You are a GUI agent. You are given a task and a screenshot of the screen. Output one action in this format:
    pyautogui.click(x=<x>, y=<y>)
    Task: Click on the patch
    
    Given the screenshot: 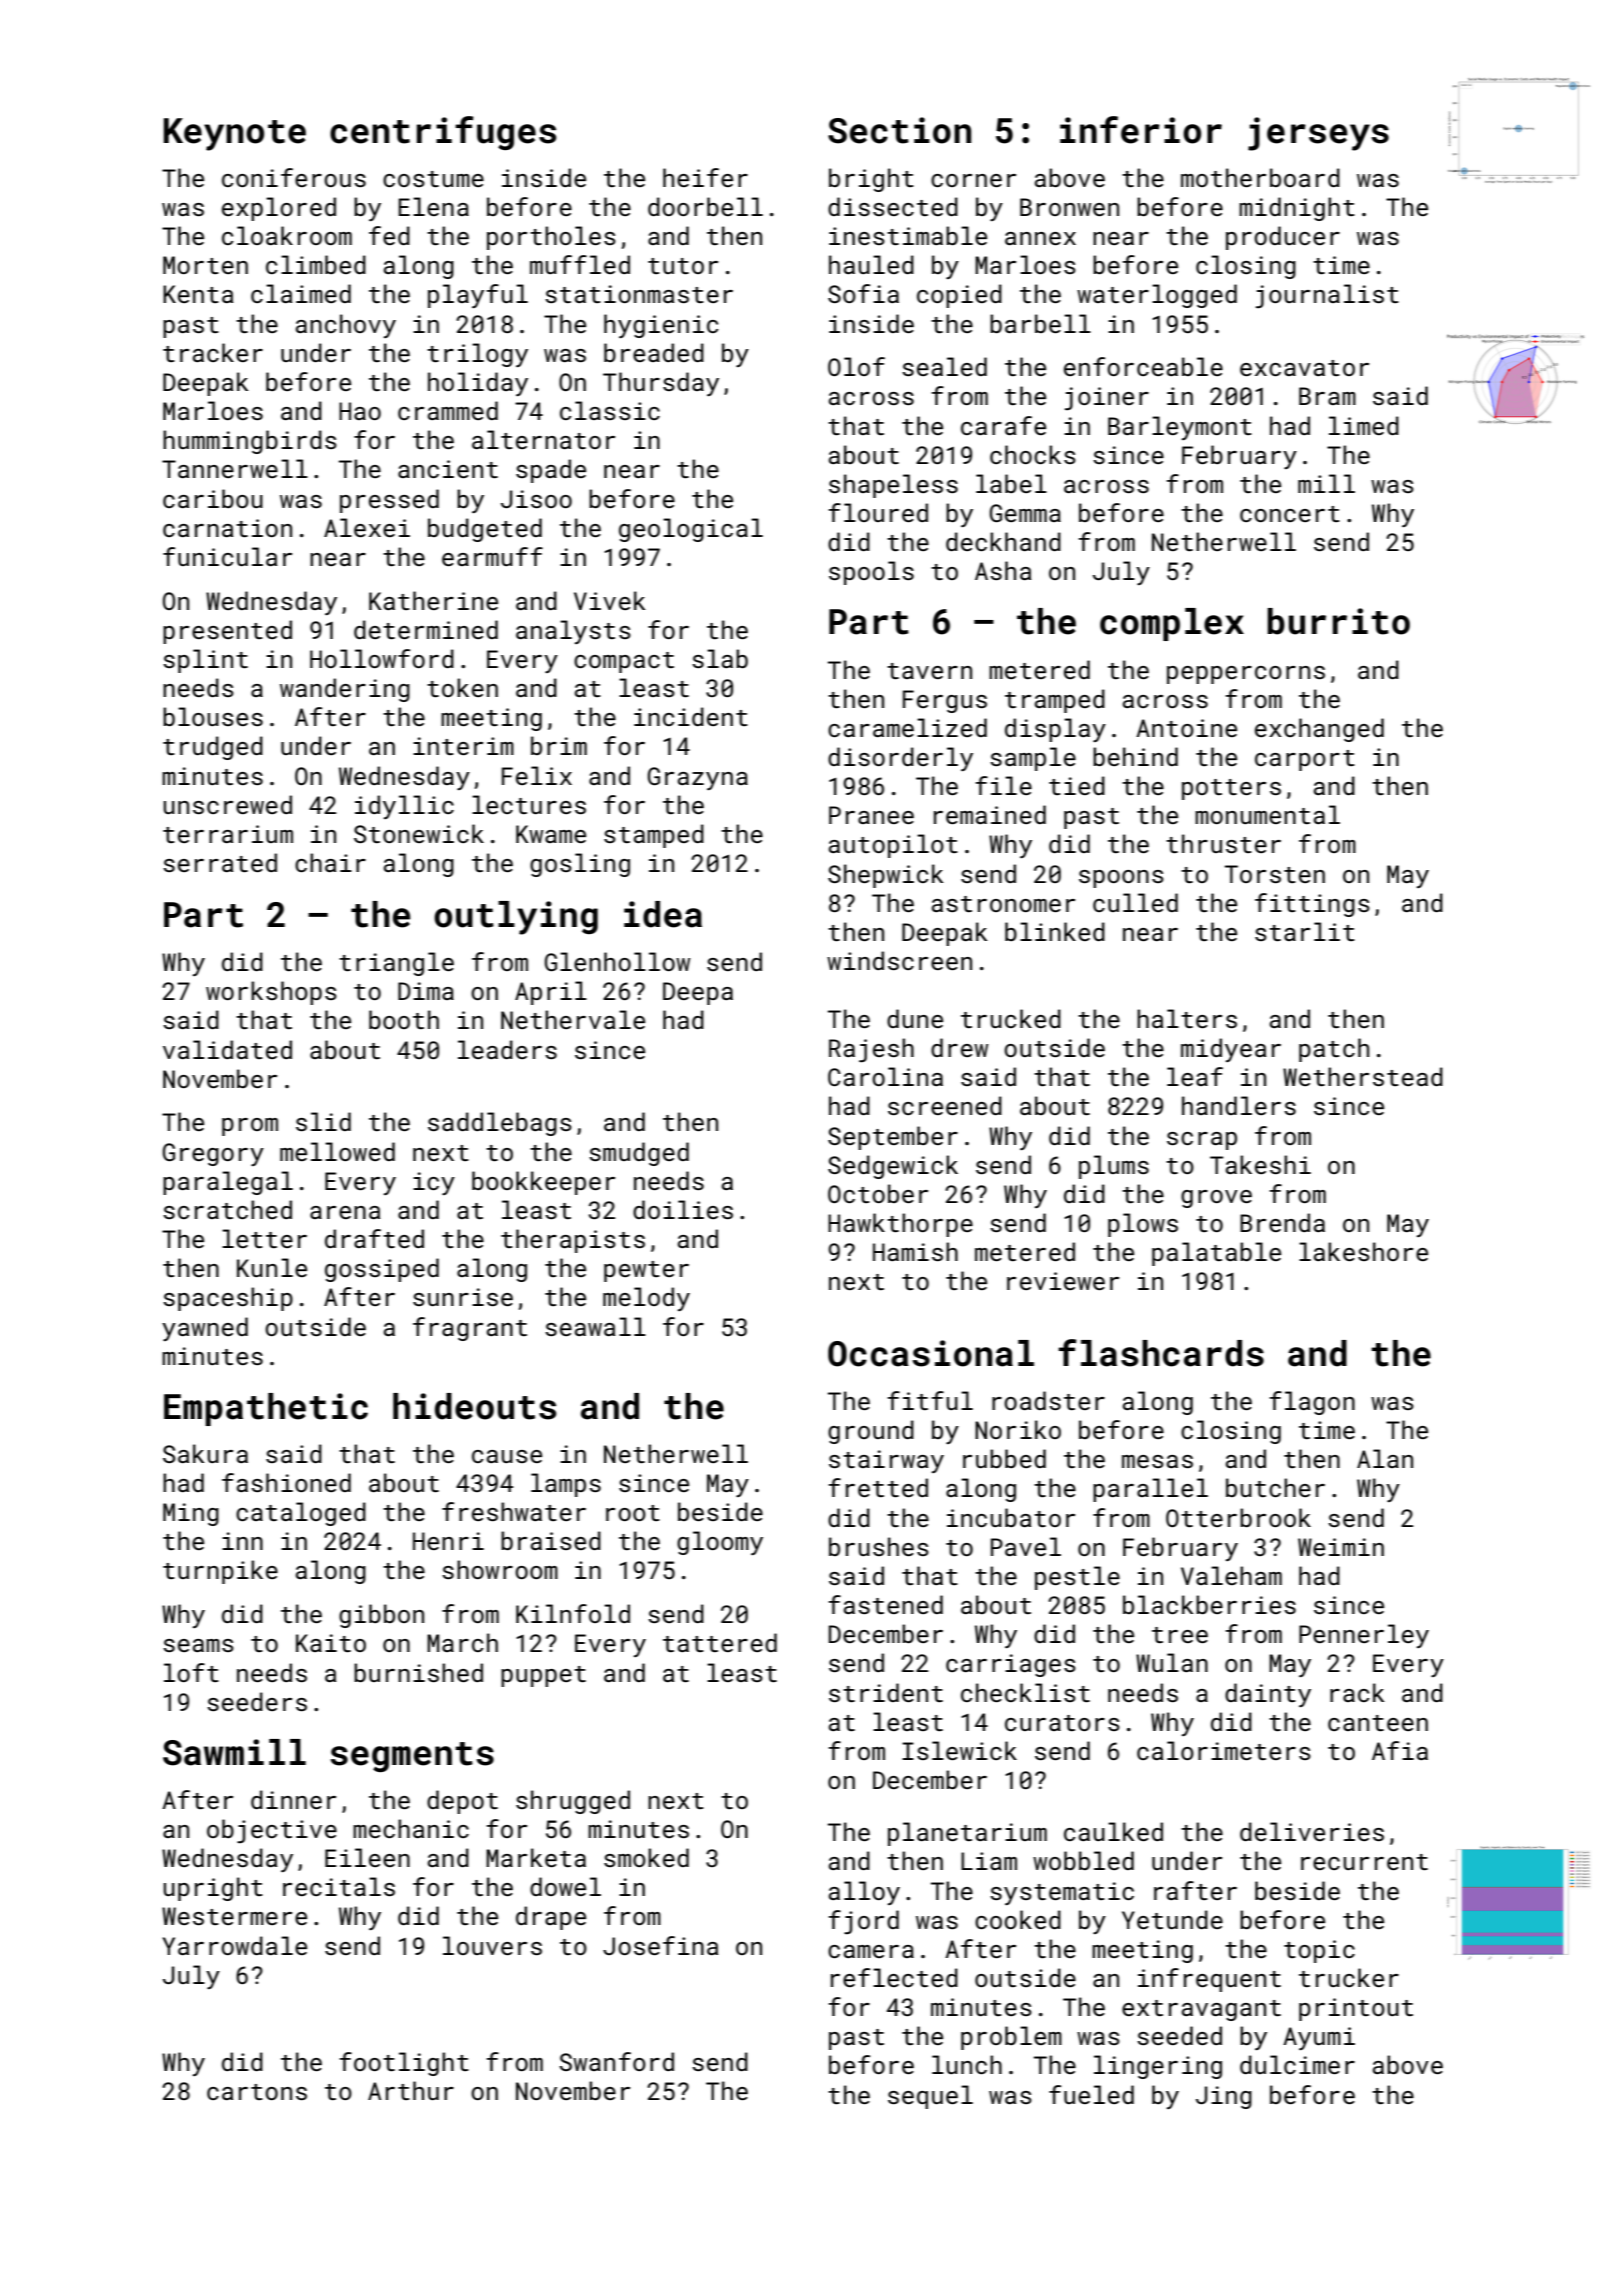 What is the action you would take?
    pyautogui.click(x=1334, y=1050)
